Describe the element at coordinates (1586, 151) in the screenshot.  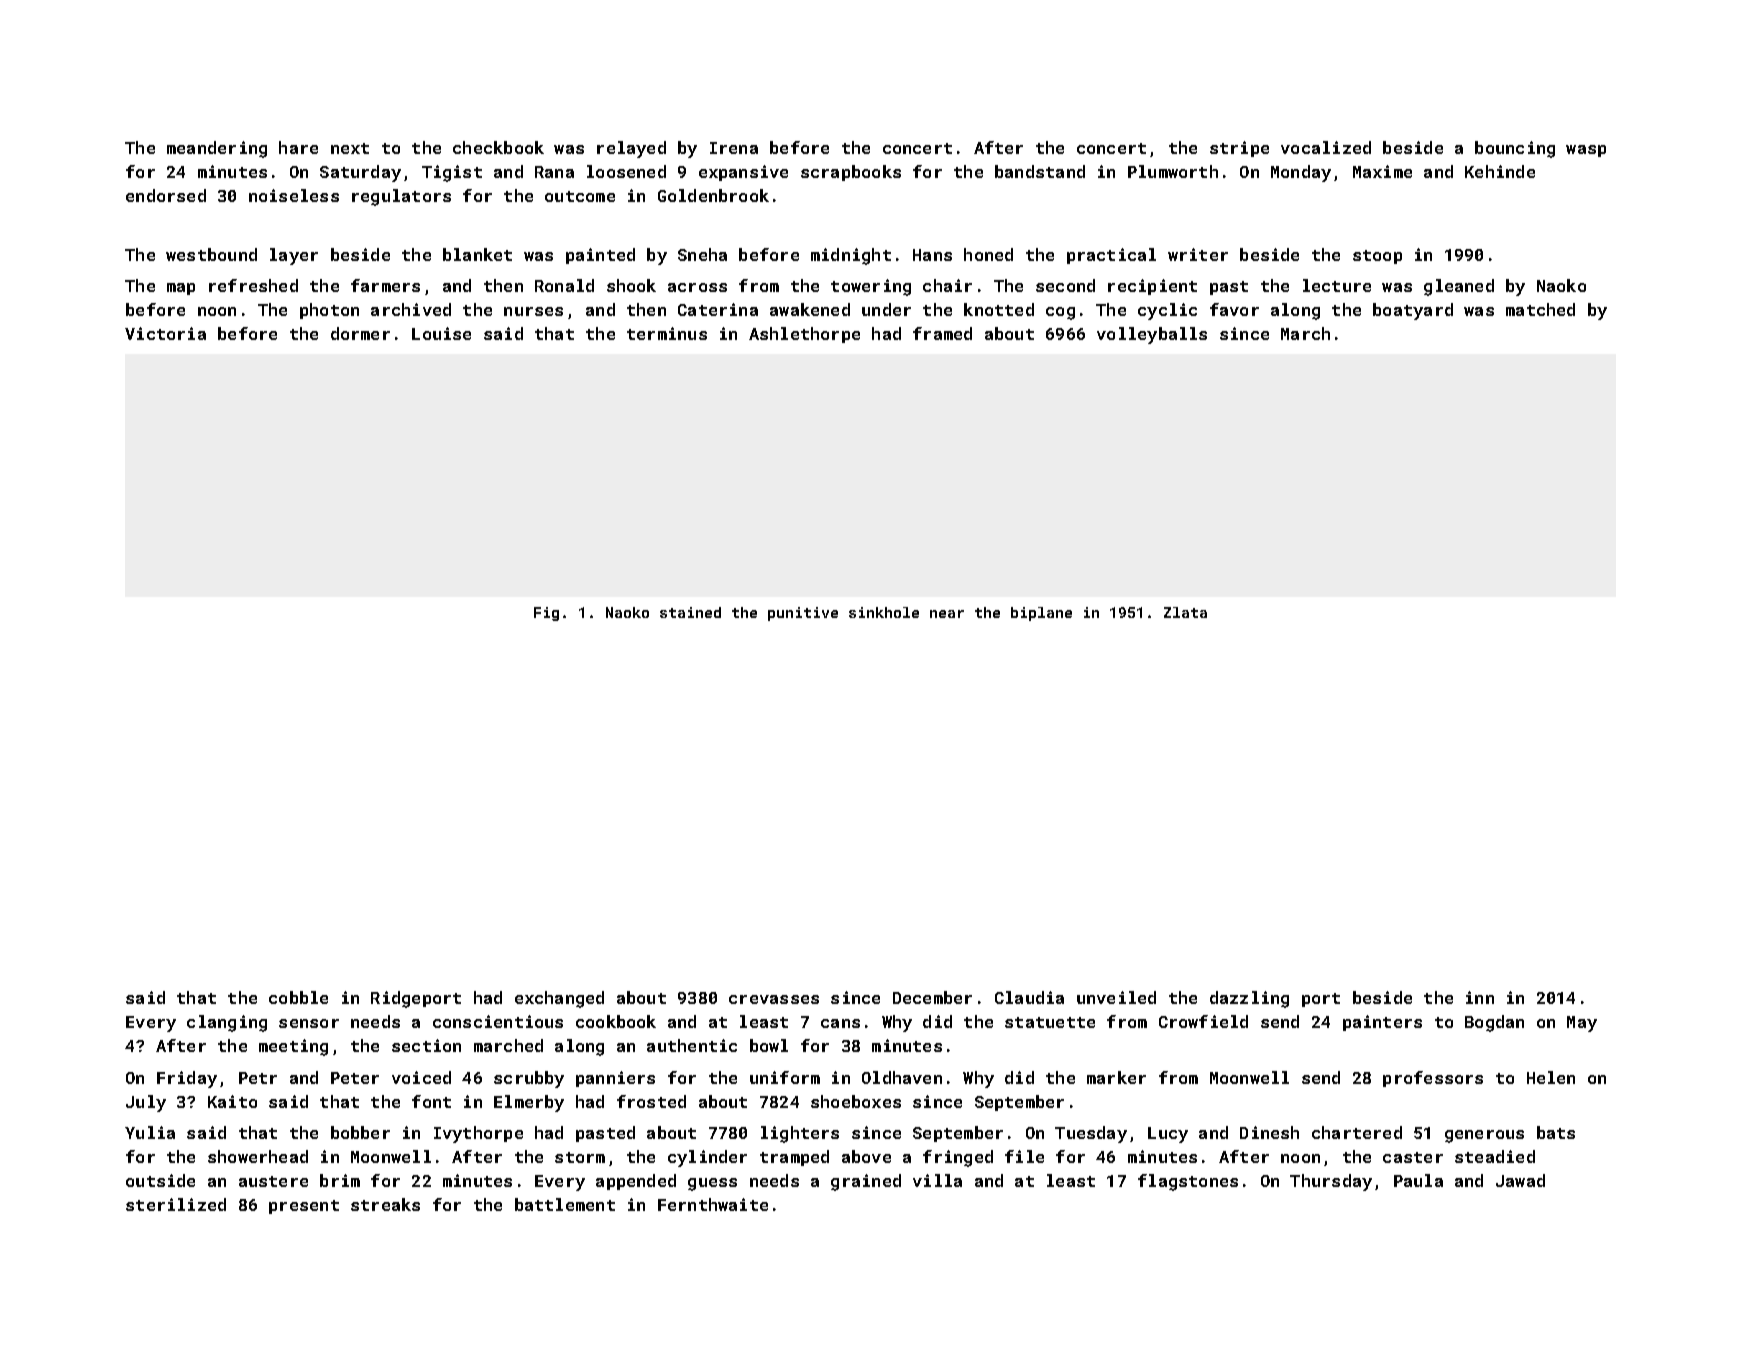
I see `wasp` at that location.
